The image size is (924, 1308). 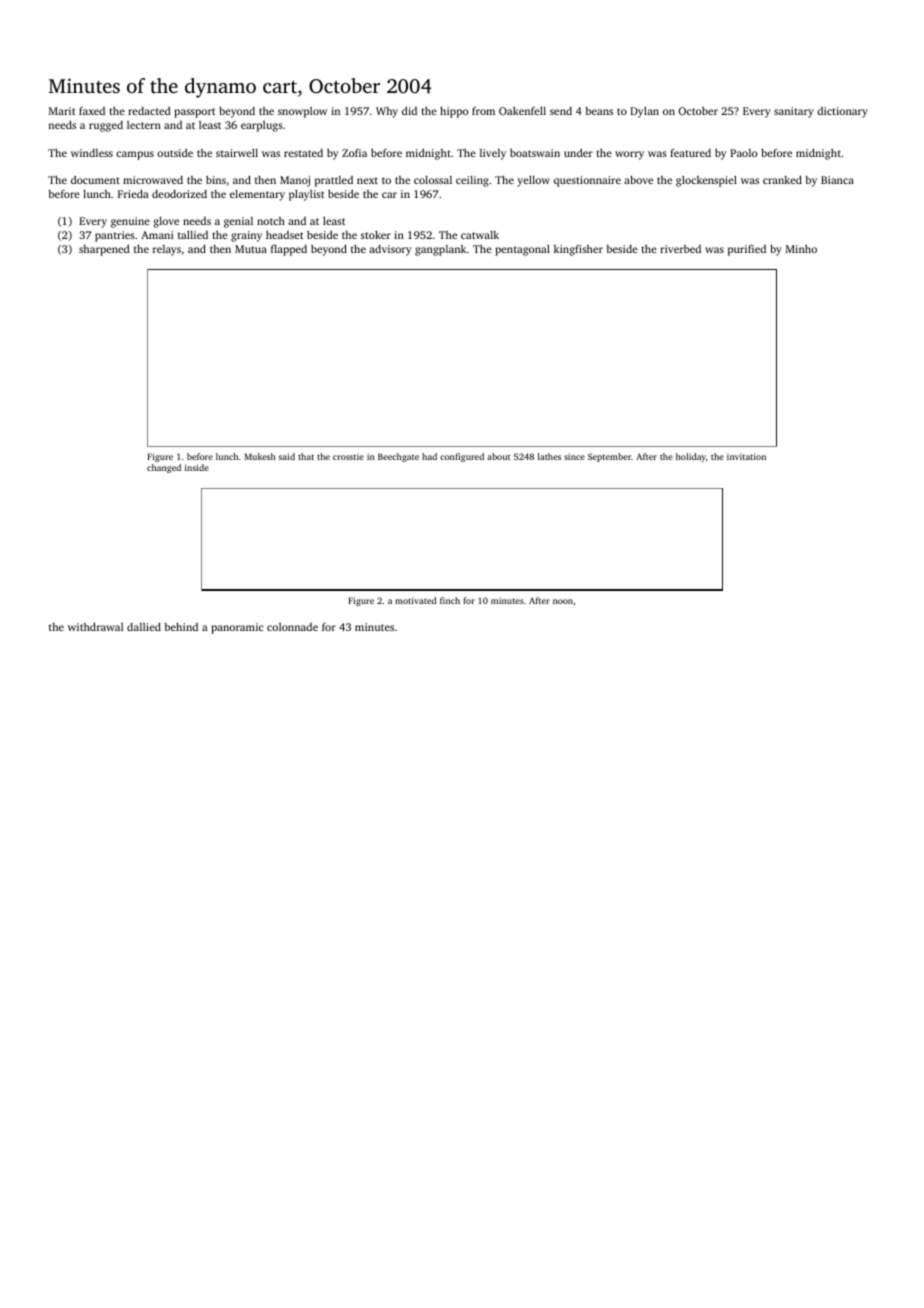 I want to click on invitation, so click(x=746, y=456).
